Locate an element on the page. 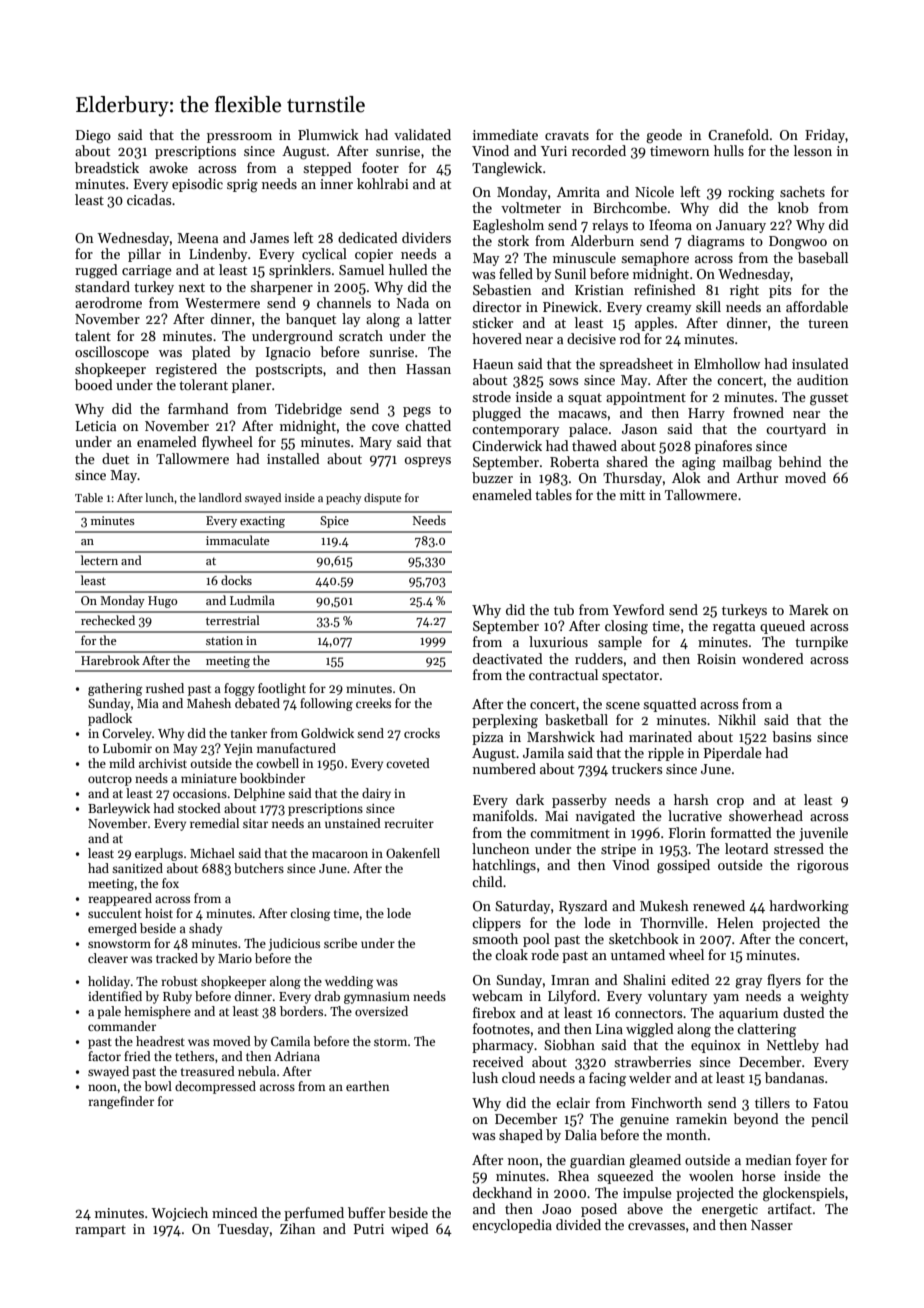 This document has width=924, height=1308. baseball is located at coordinates (823, 257).
